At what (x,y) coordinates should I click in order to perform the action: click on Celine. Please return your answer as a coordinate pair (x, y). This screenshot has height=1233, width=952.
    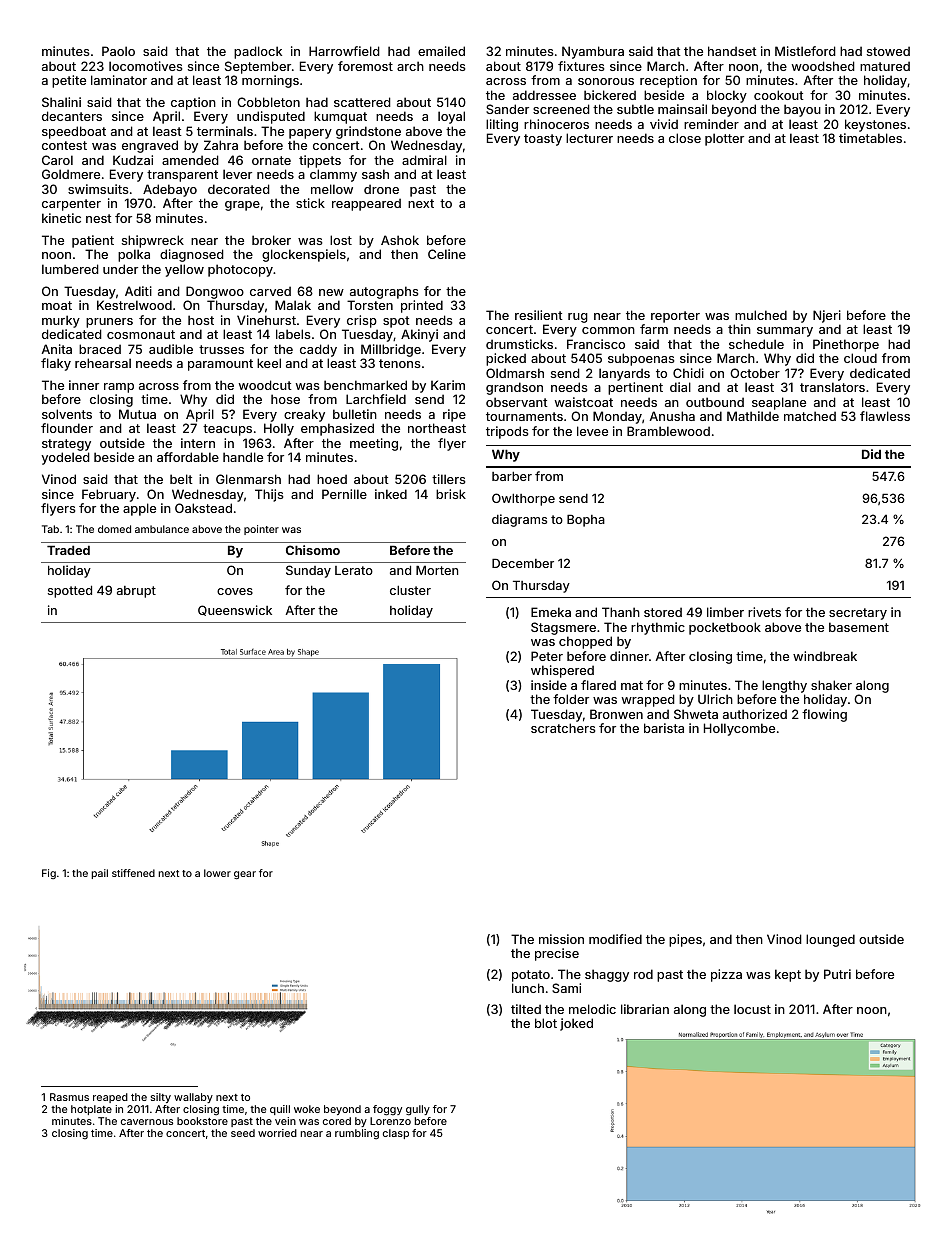
    Looking at the image, I should click on (447, 254).
